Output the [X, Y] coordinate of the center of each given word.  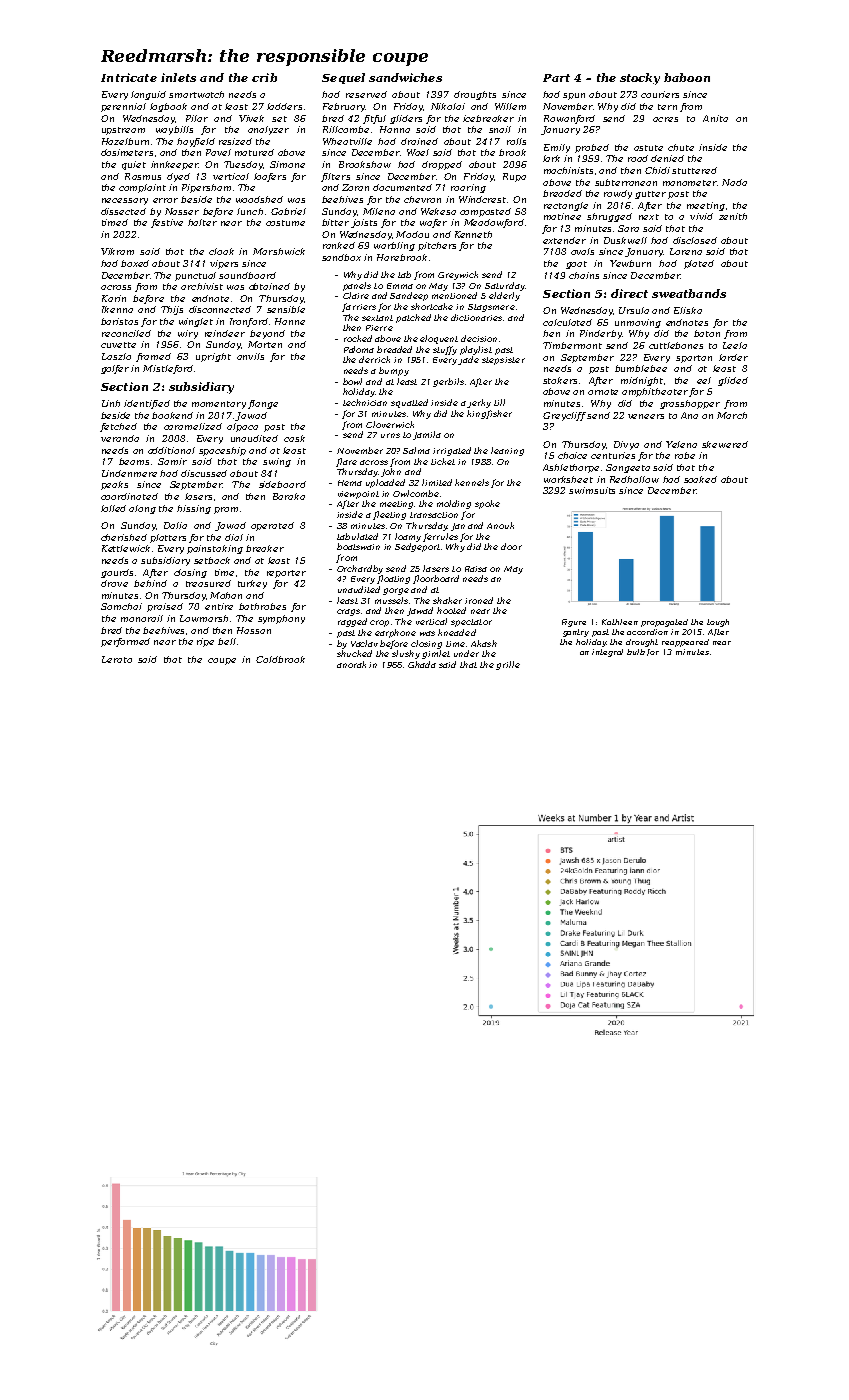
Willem [510, 106]
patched [413, 318]
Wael [418, 152]
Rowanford [569, 119]
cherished [124, 537]
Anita [715, 118]
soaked [700, 479]
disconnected [220, 309]
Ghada [422, 664]
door [511, 546]
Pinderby [601, 334]
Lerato [117, 659]
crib [264, 77]
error [165, 200]
